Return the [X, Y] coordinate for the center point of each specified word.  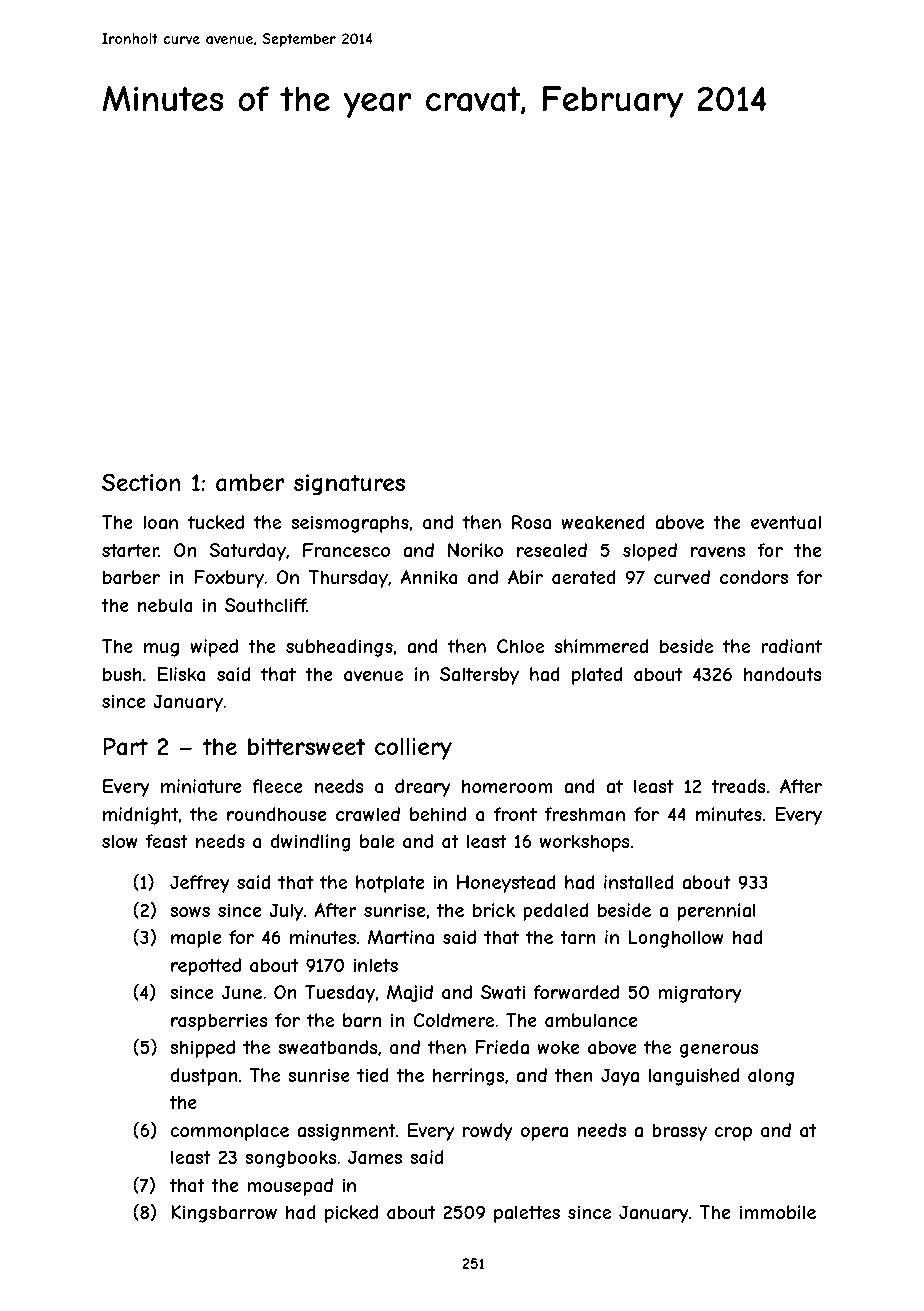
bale [377, 841]
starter [130, 550]
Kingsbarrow [224, 1214]
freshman [585, 814]
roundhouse [276, 814]
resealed [552, 550]
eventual [786, 522]
